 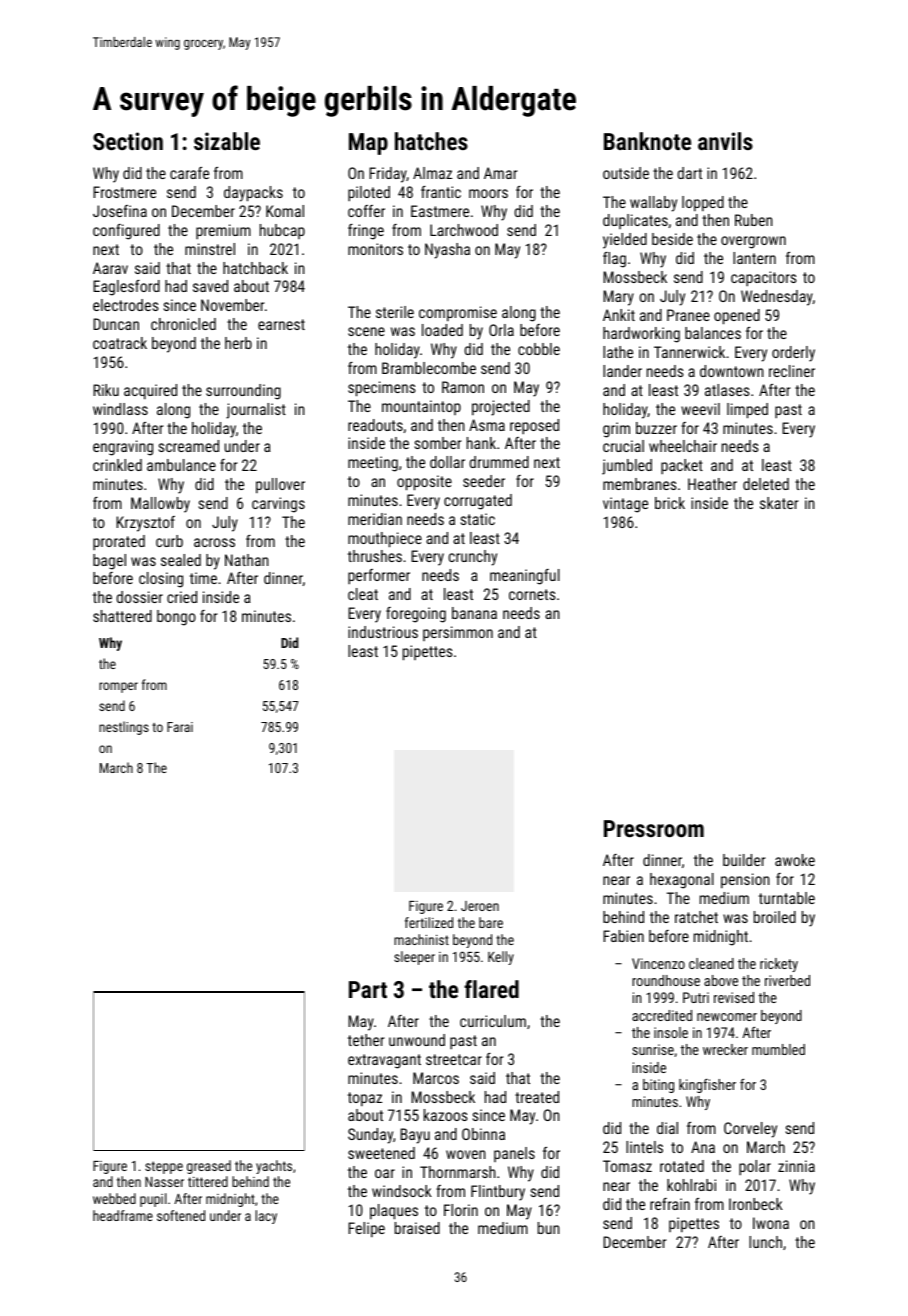 What do you see at coordinates (754, 220) in the screenshot?
I see `Ruben` at bounding box center [754, 220].
